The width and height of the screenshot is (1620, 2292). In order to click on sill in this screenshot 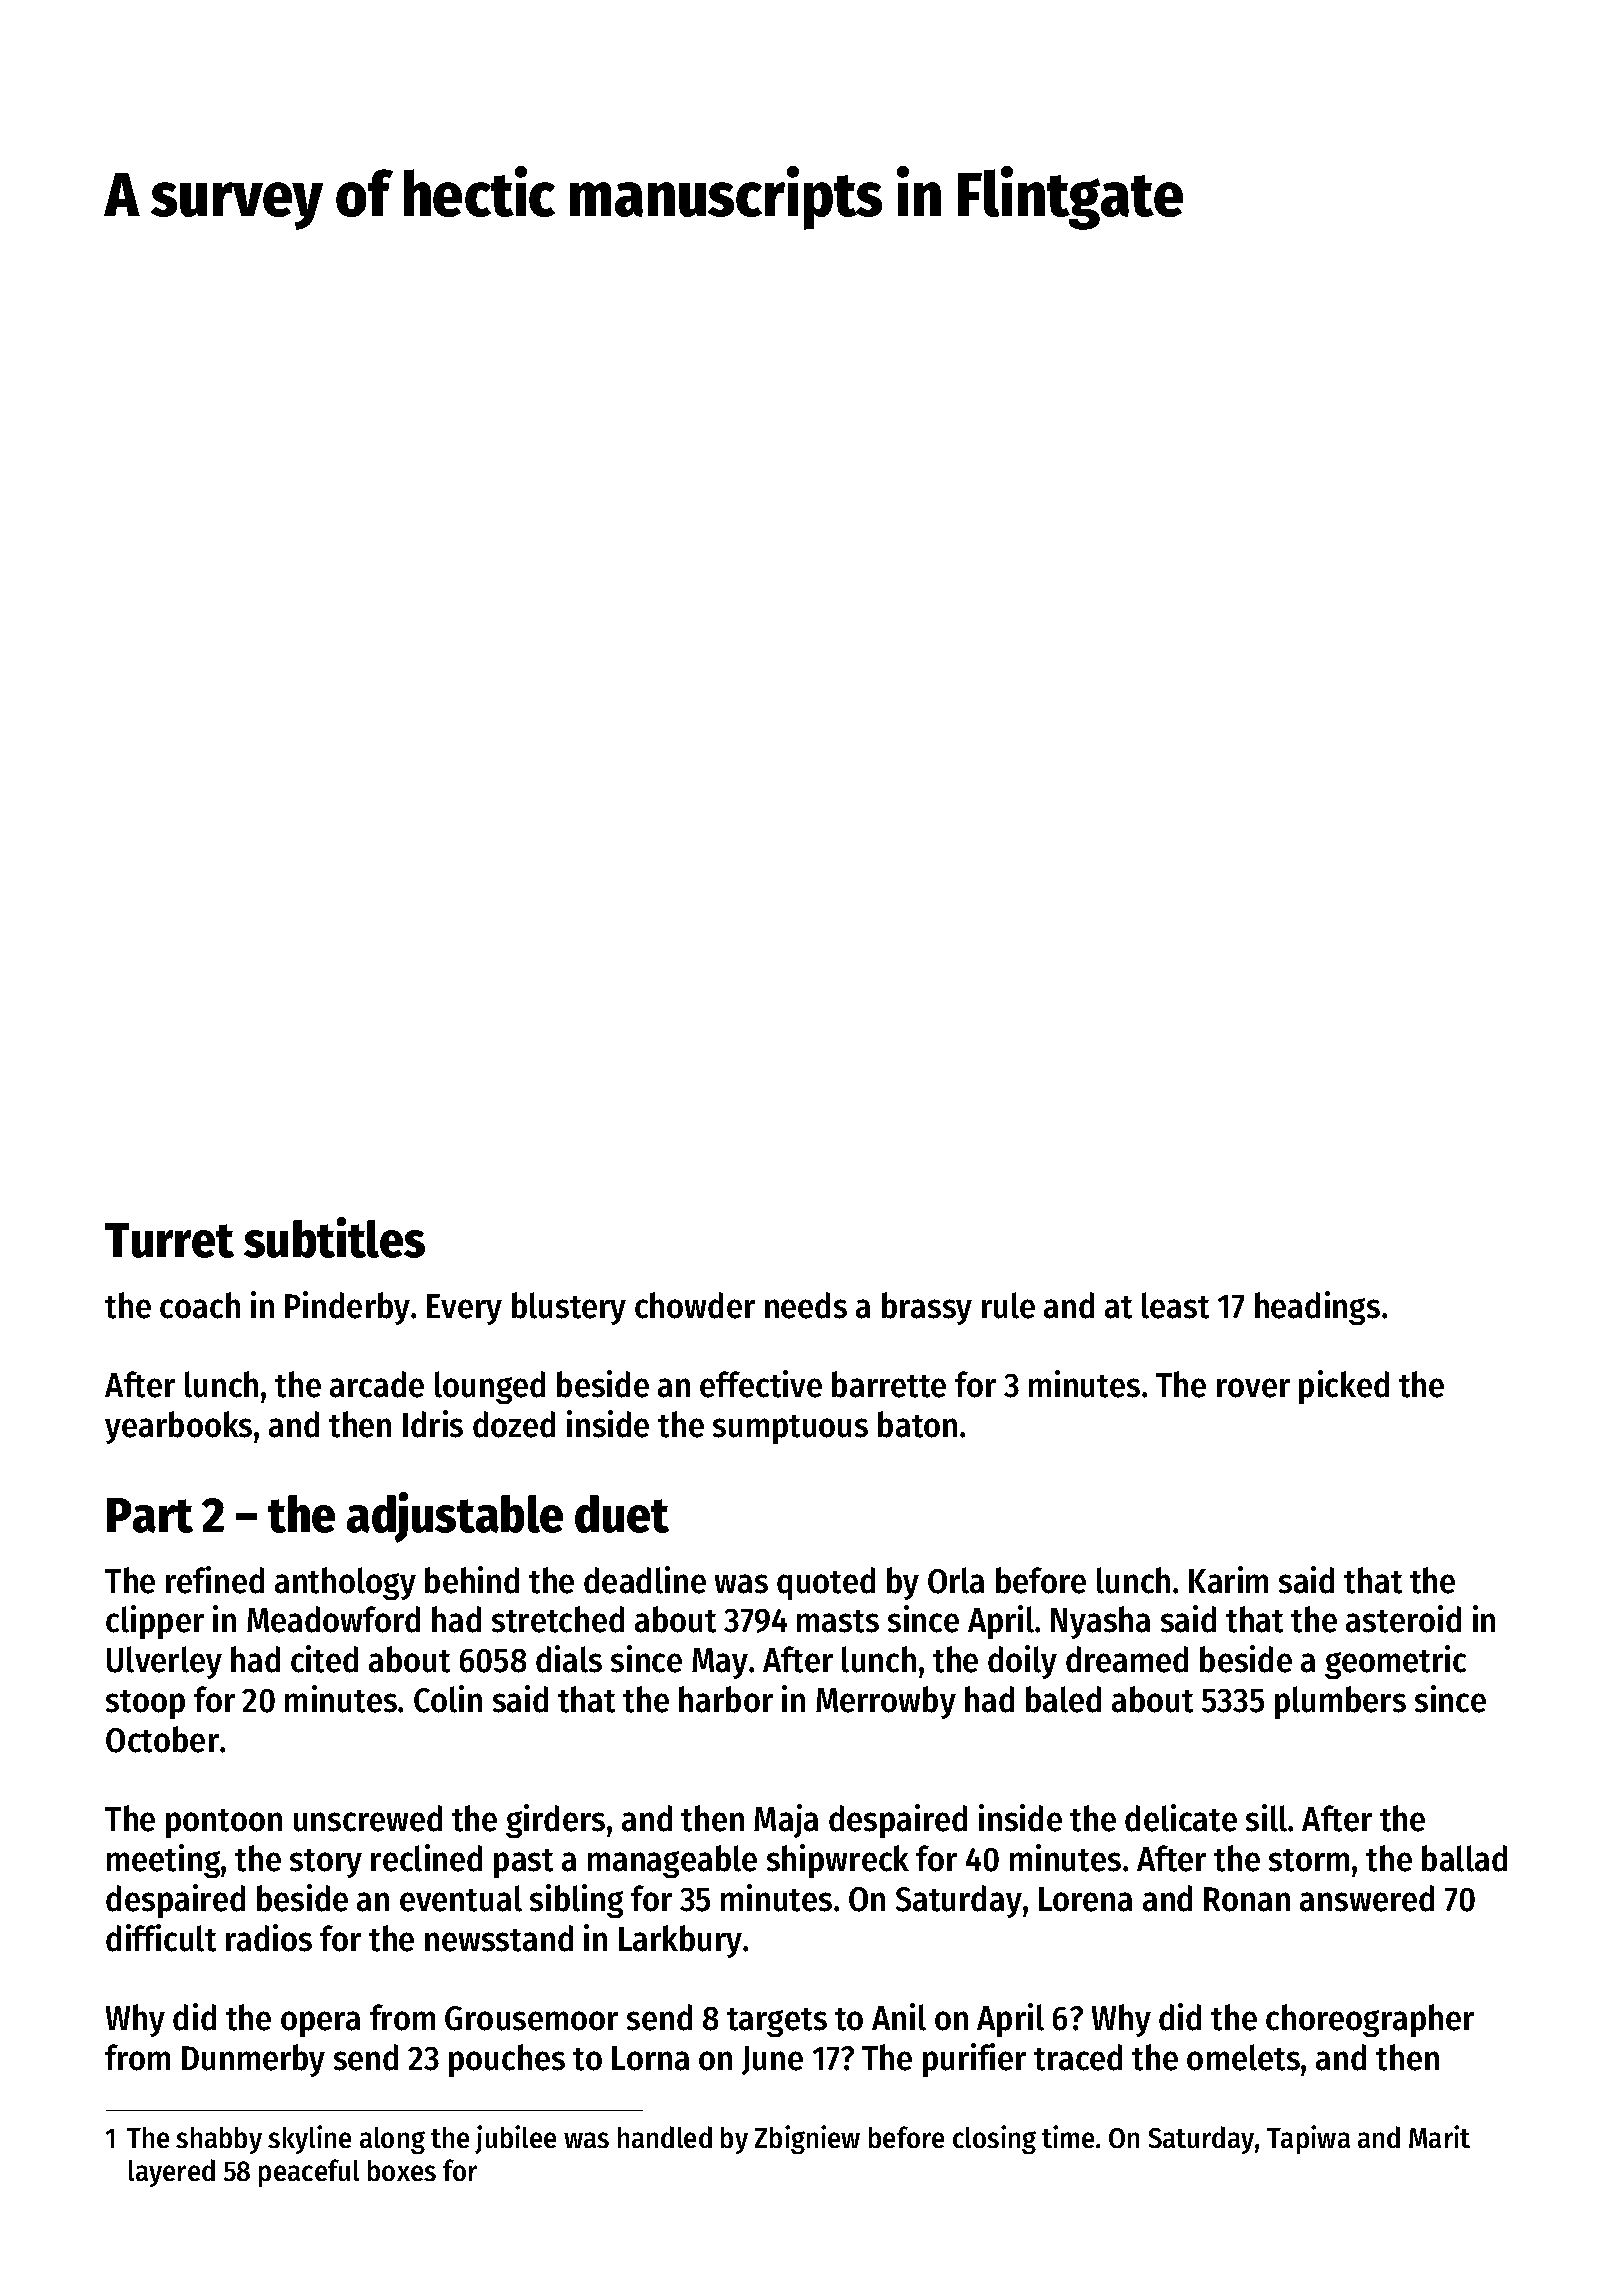, I will do `click(1266, 1818)`.
